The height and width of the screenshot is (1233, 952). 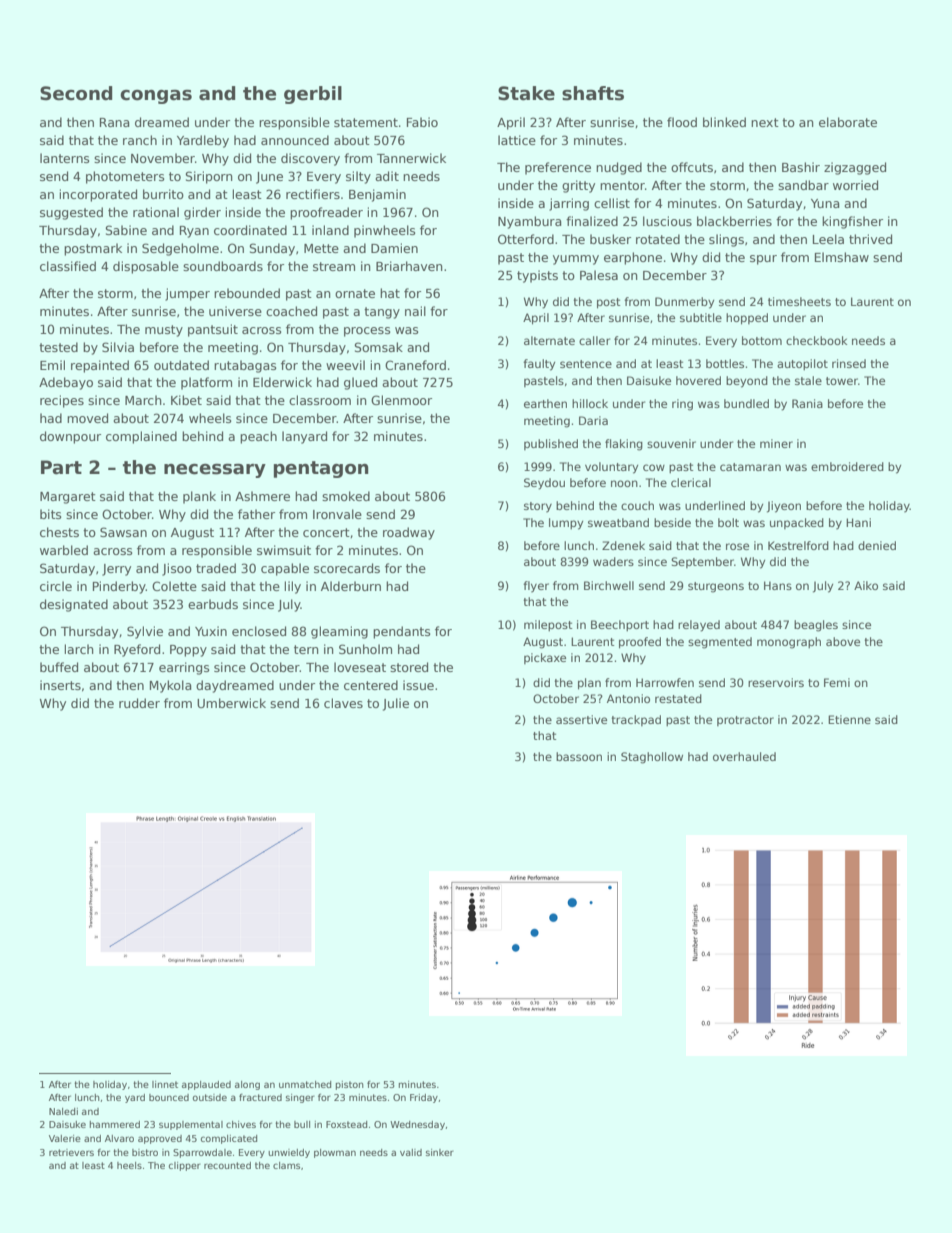 What do you see at coordinates (579, 756) in the screenshot?
I see `bassoon` at bounding box center [579, 756].
